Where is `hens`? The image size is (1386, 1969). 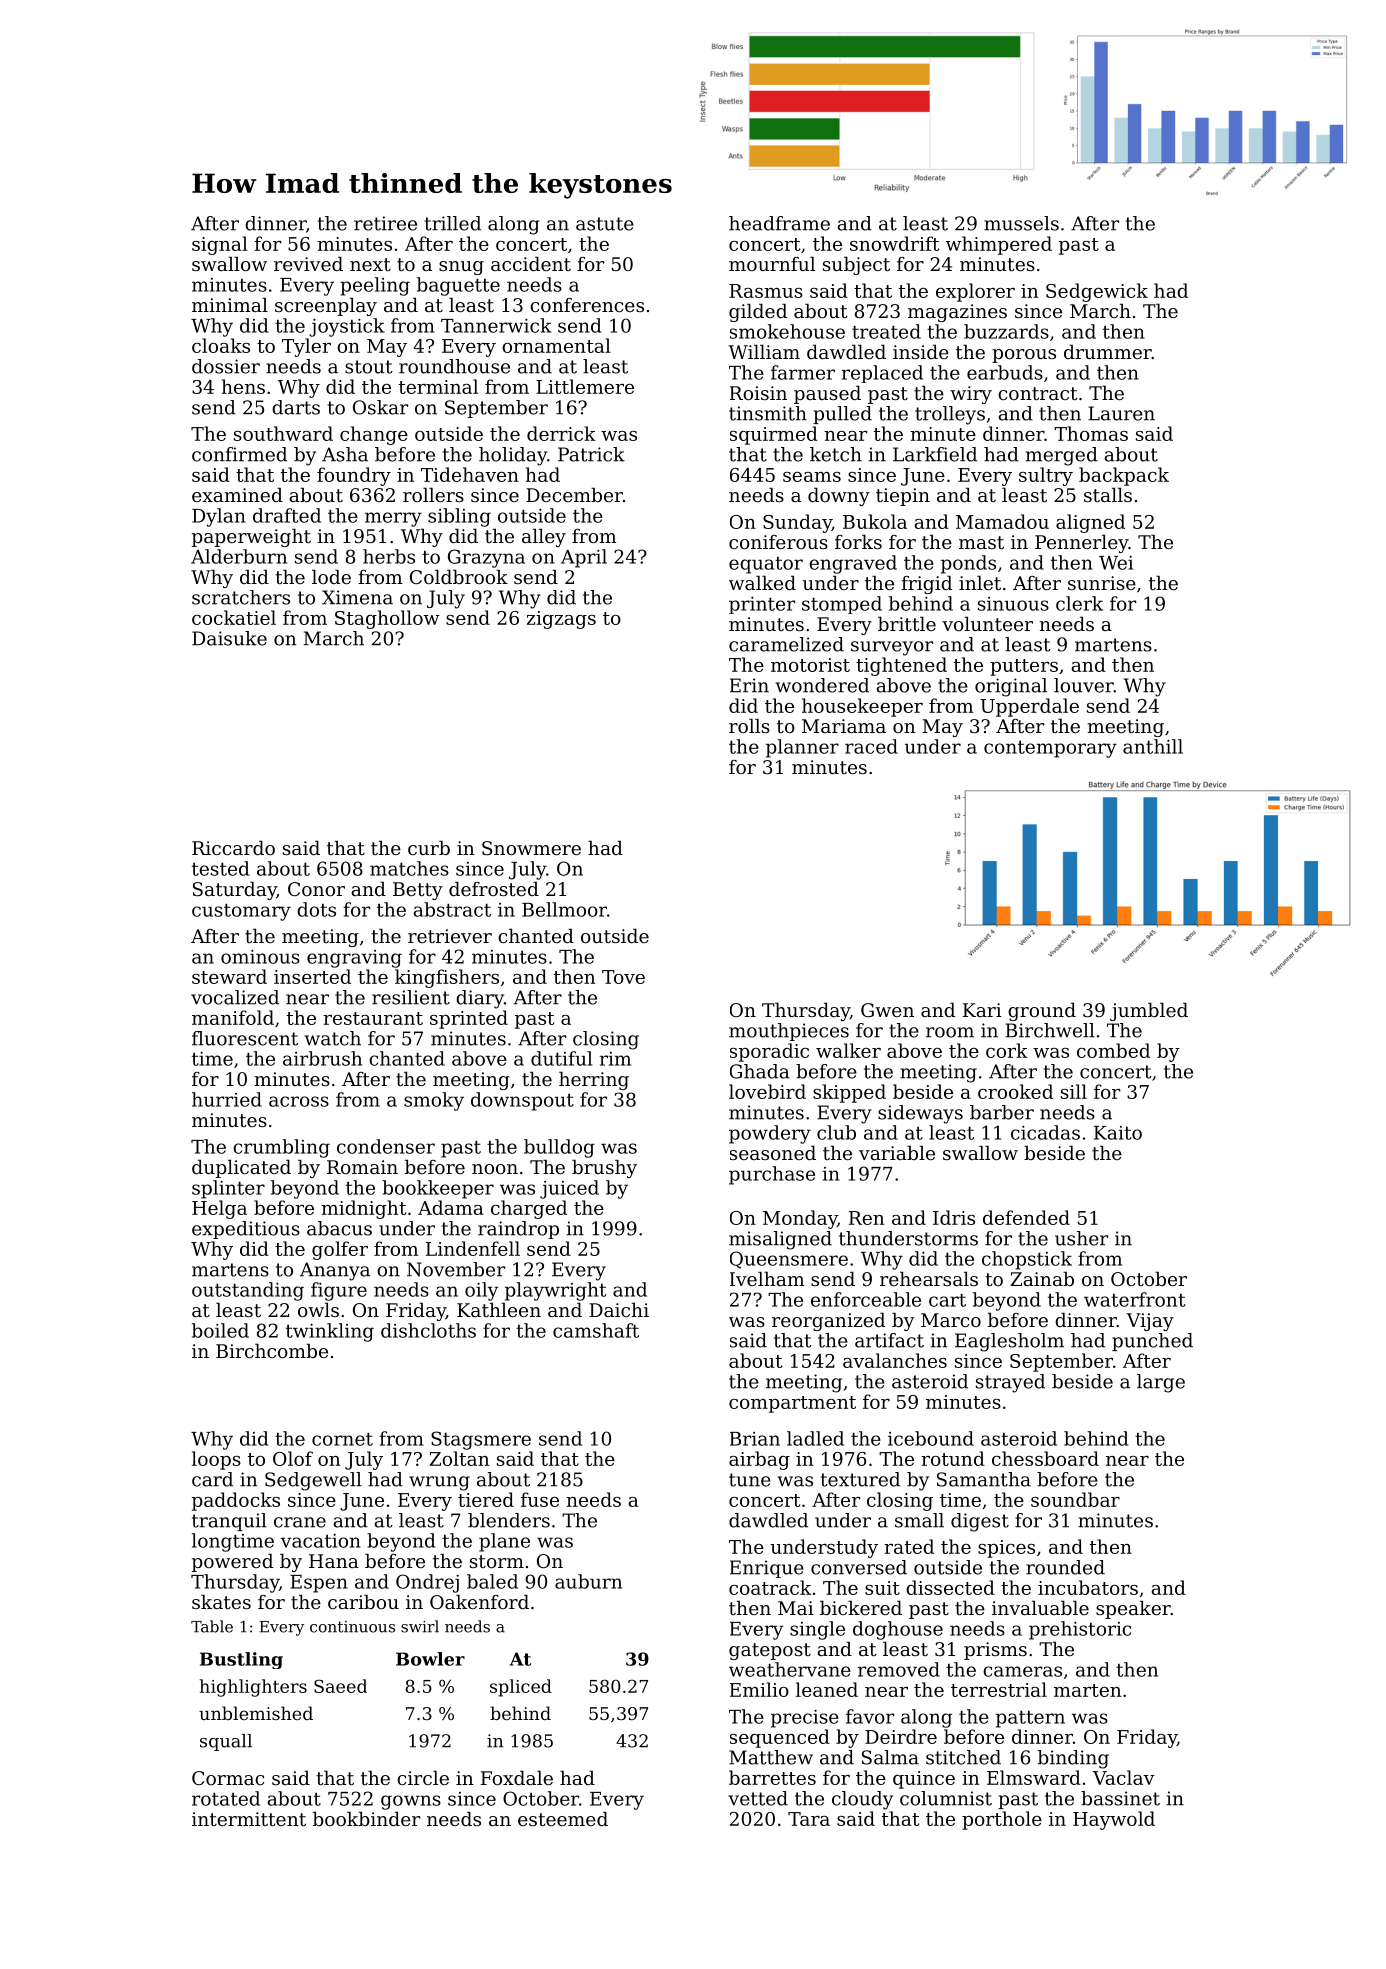
hens is located at coordinates (243, 386).
